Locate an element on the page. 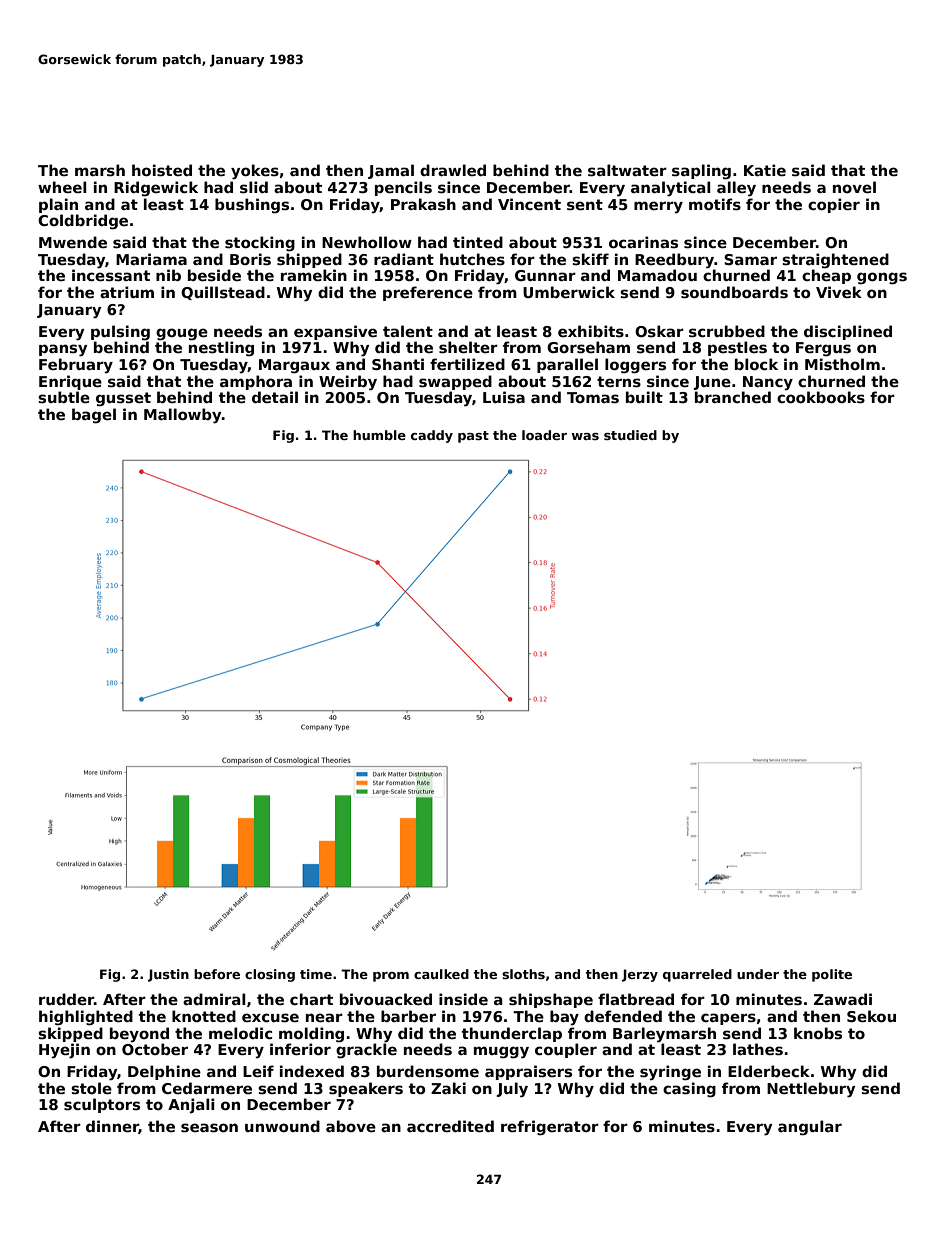 This document has height=1233, width=952. closing is located at coordinates (270, 975).
